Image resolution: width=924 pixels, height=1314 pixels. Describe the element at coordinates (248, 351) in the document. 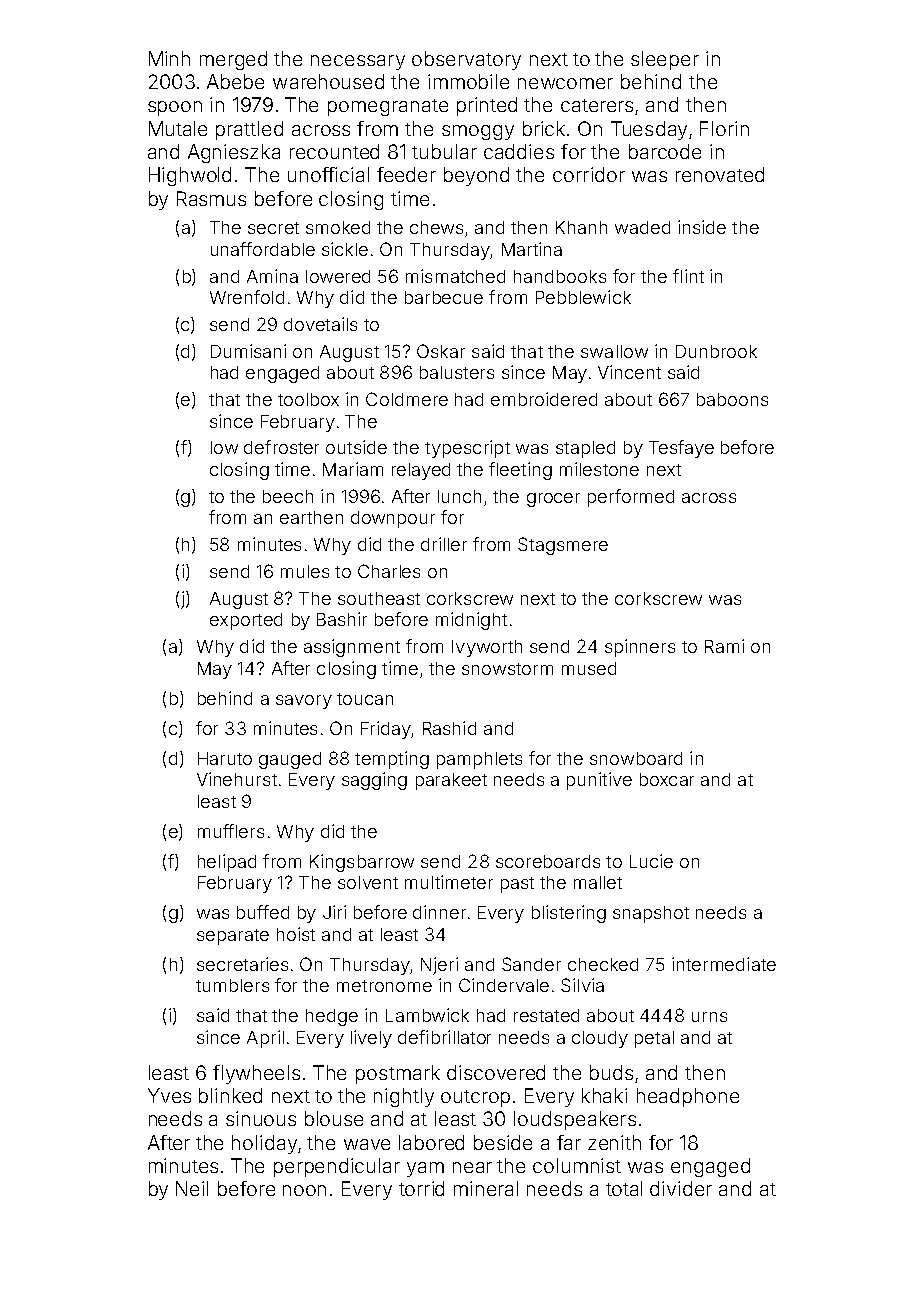

I see `Dumisani` at that location.
